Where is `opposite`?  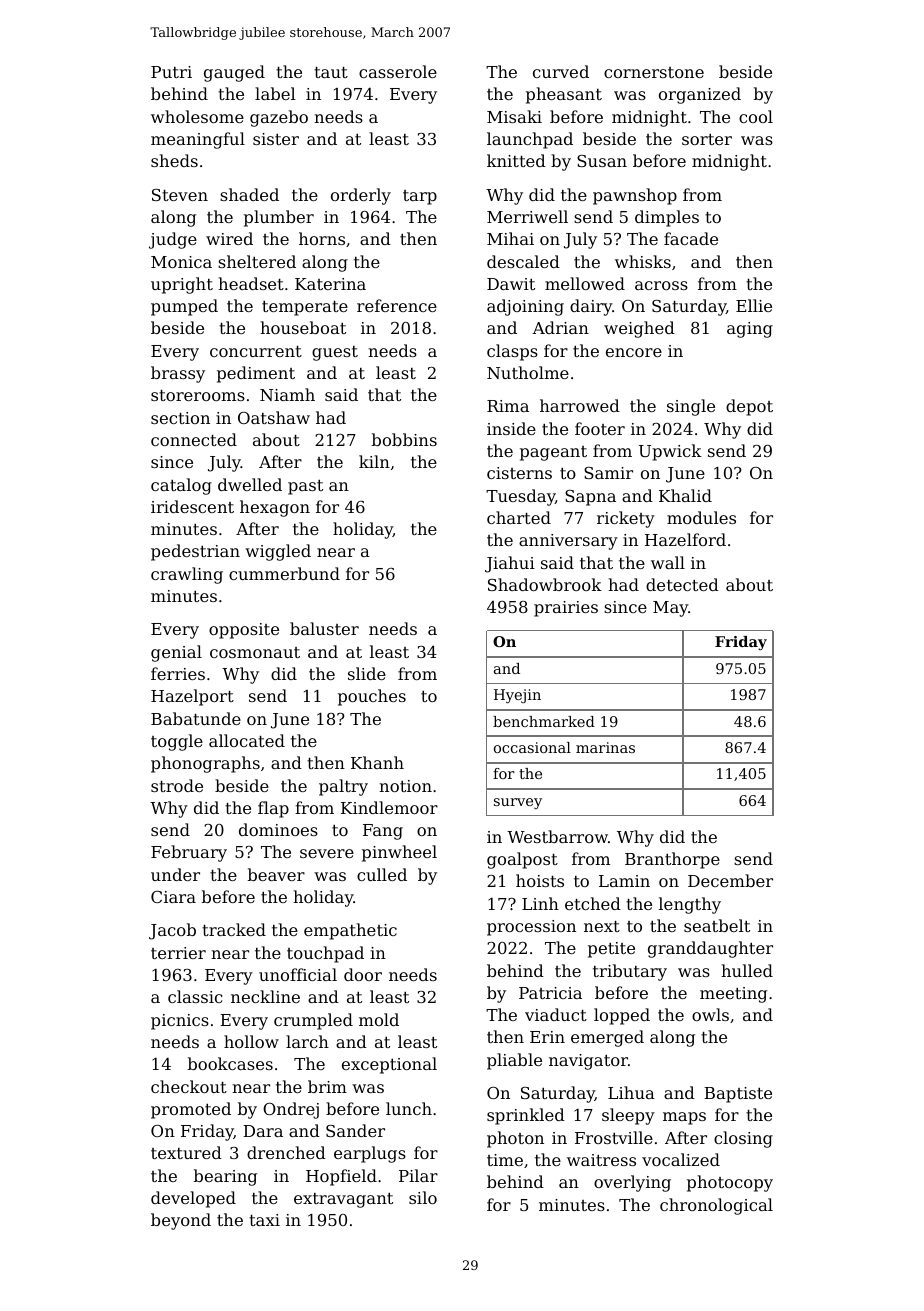 opposite is located at coordinates (244, 631).
